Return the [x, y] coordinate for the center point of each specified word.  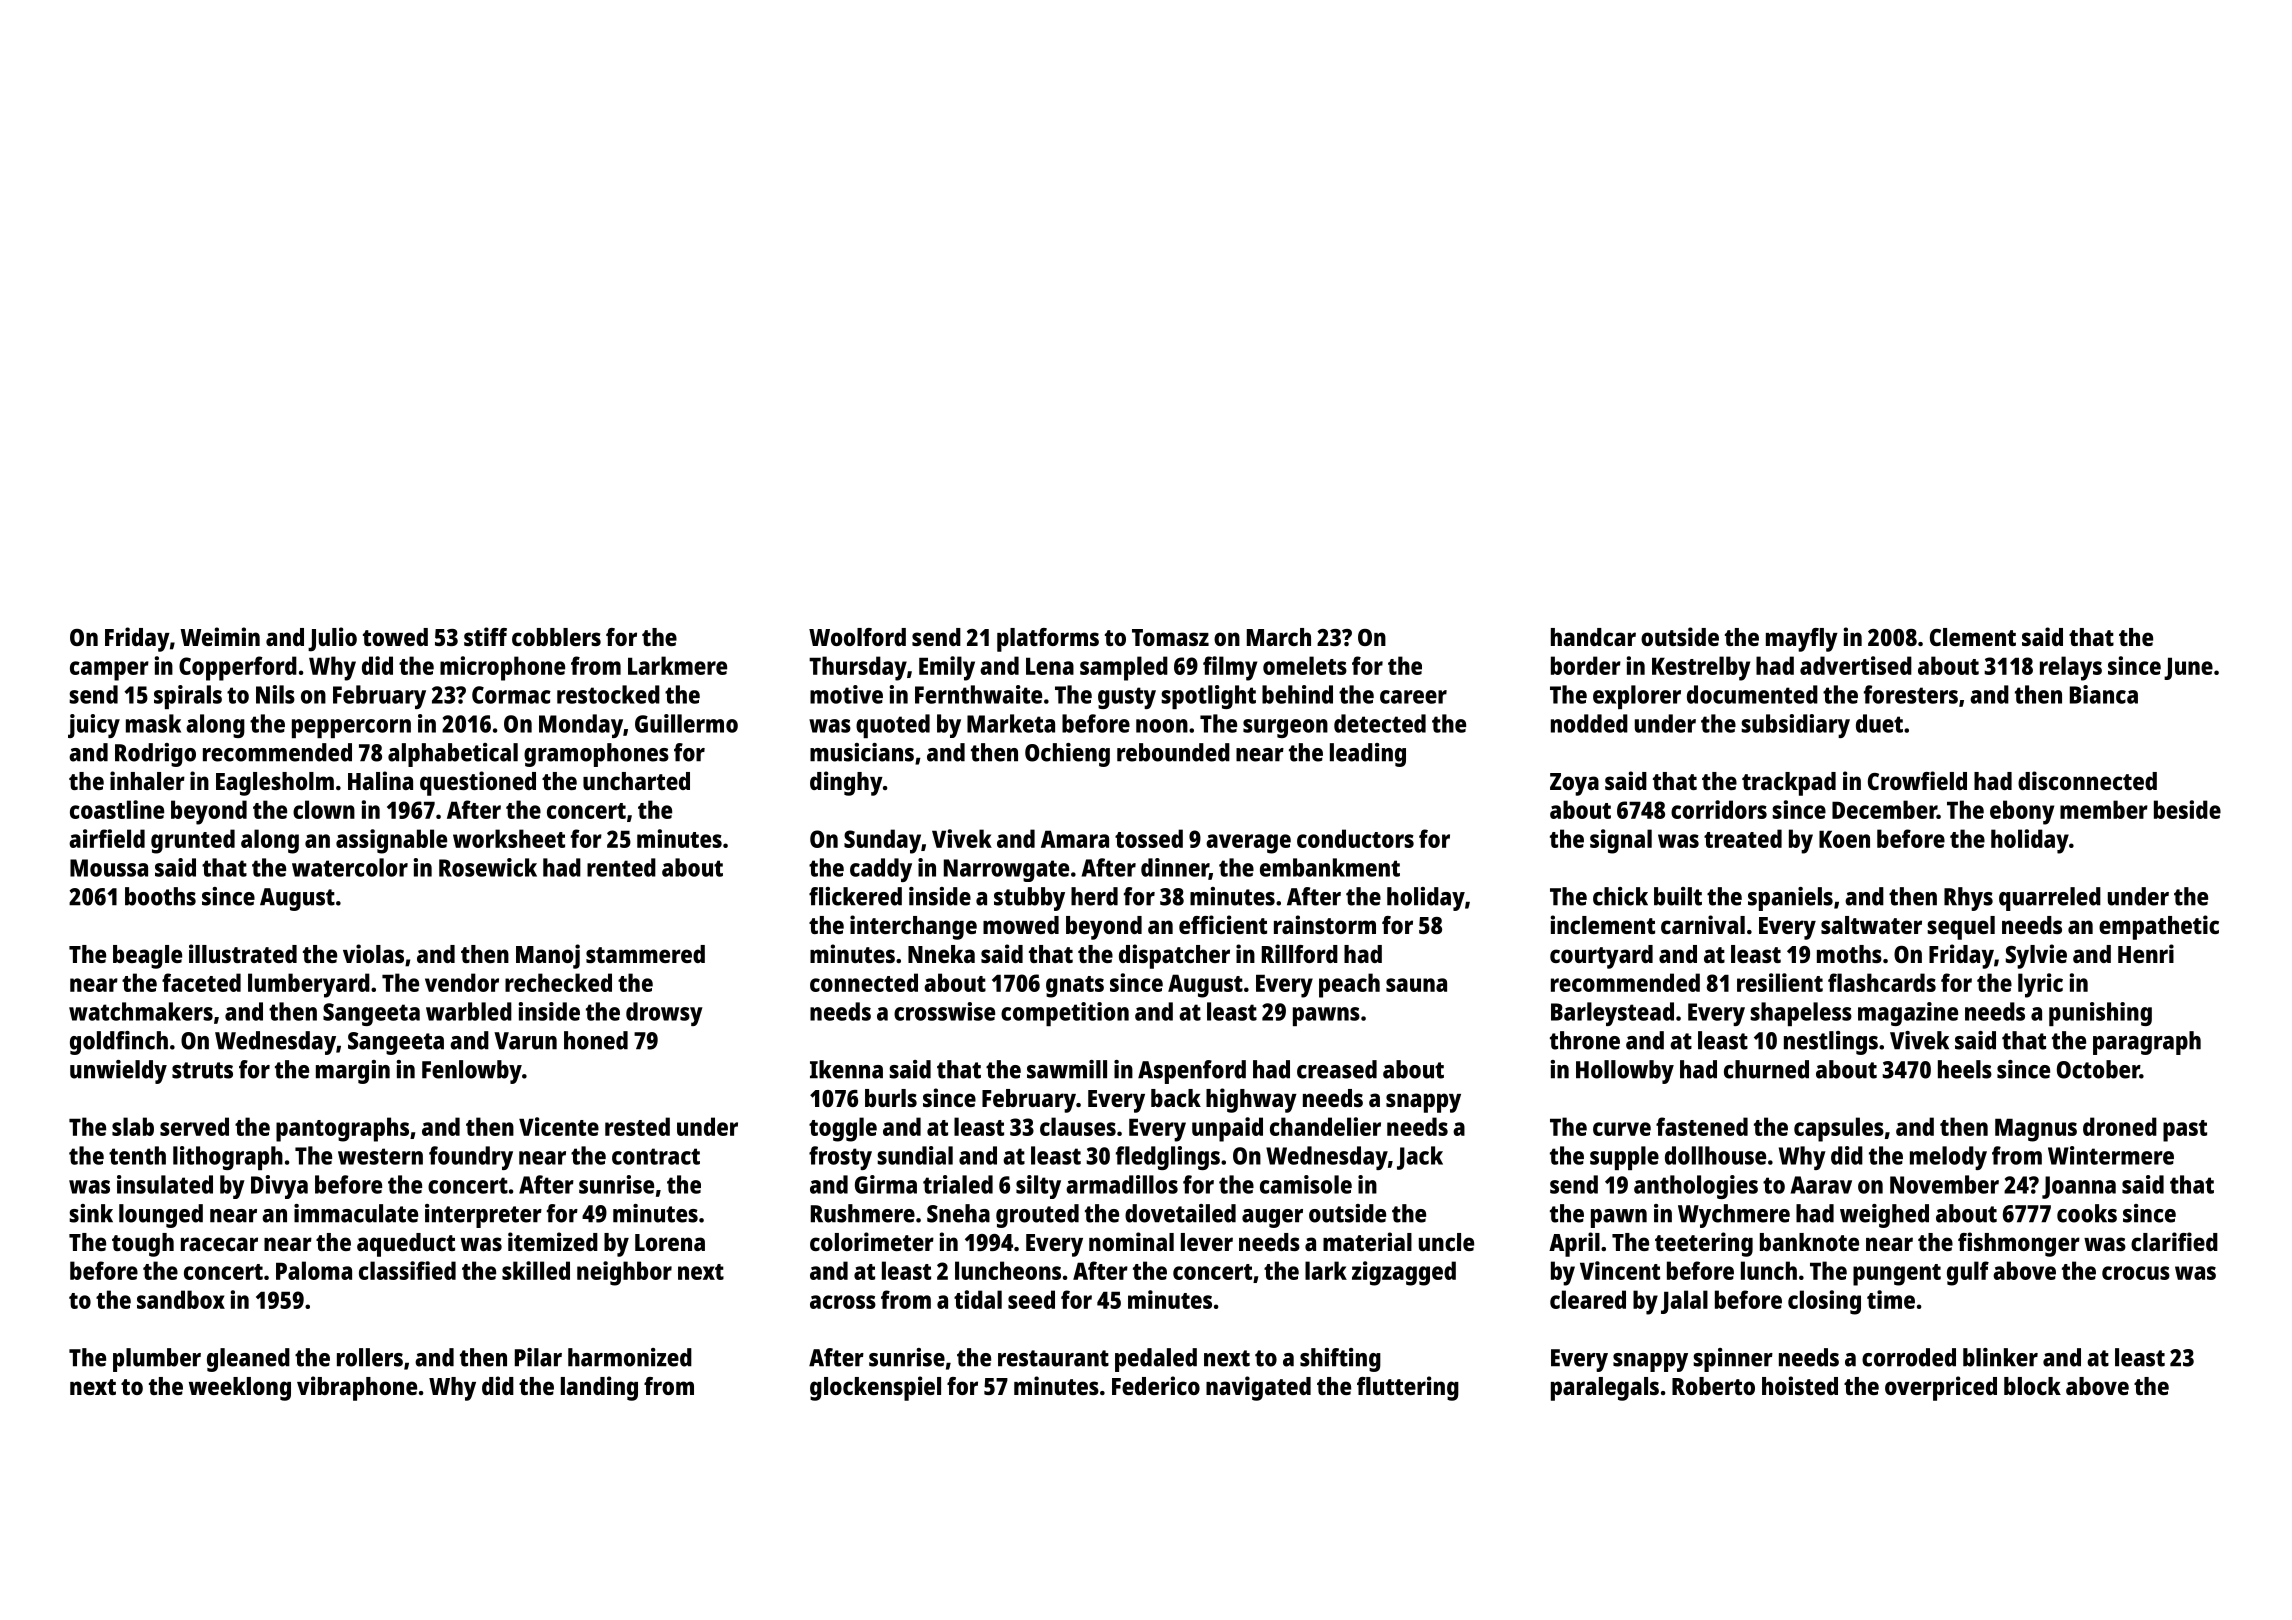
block [2032, 1386]
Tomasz [1170, 637]
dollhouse [1715, 1155]
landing [599, 1388]
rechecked [558, 982]
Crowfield [1917, 780]
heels [1965, 1069]
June [2188, 668]
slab [133, 1126]
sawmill [1067, 1069]
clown [324, 809]
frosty [840, 1158]
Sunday [882, 841]
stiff [485, 636]
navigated [1258, 1388]
